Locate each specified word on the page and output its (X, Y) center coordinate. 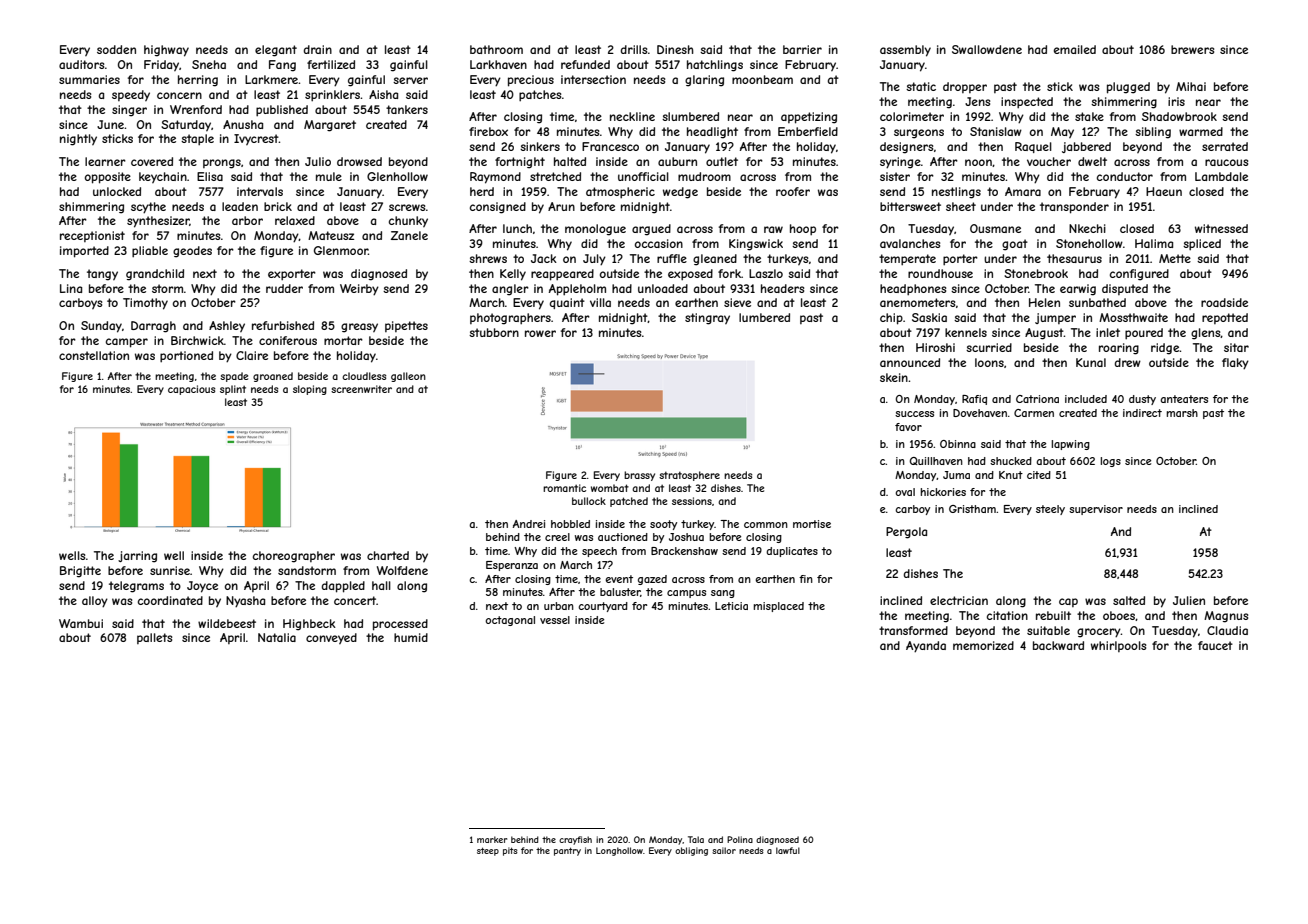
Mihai (1191, 86)
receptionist (92, 236)
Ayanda (926, 647)
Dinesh (675, 49)
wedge (680, 193)
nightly (78, 140)
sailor (724, 850)
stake (1089, 116)
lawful (788, 850)
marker (492, 839)
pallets (154, 638)
